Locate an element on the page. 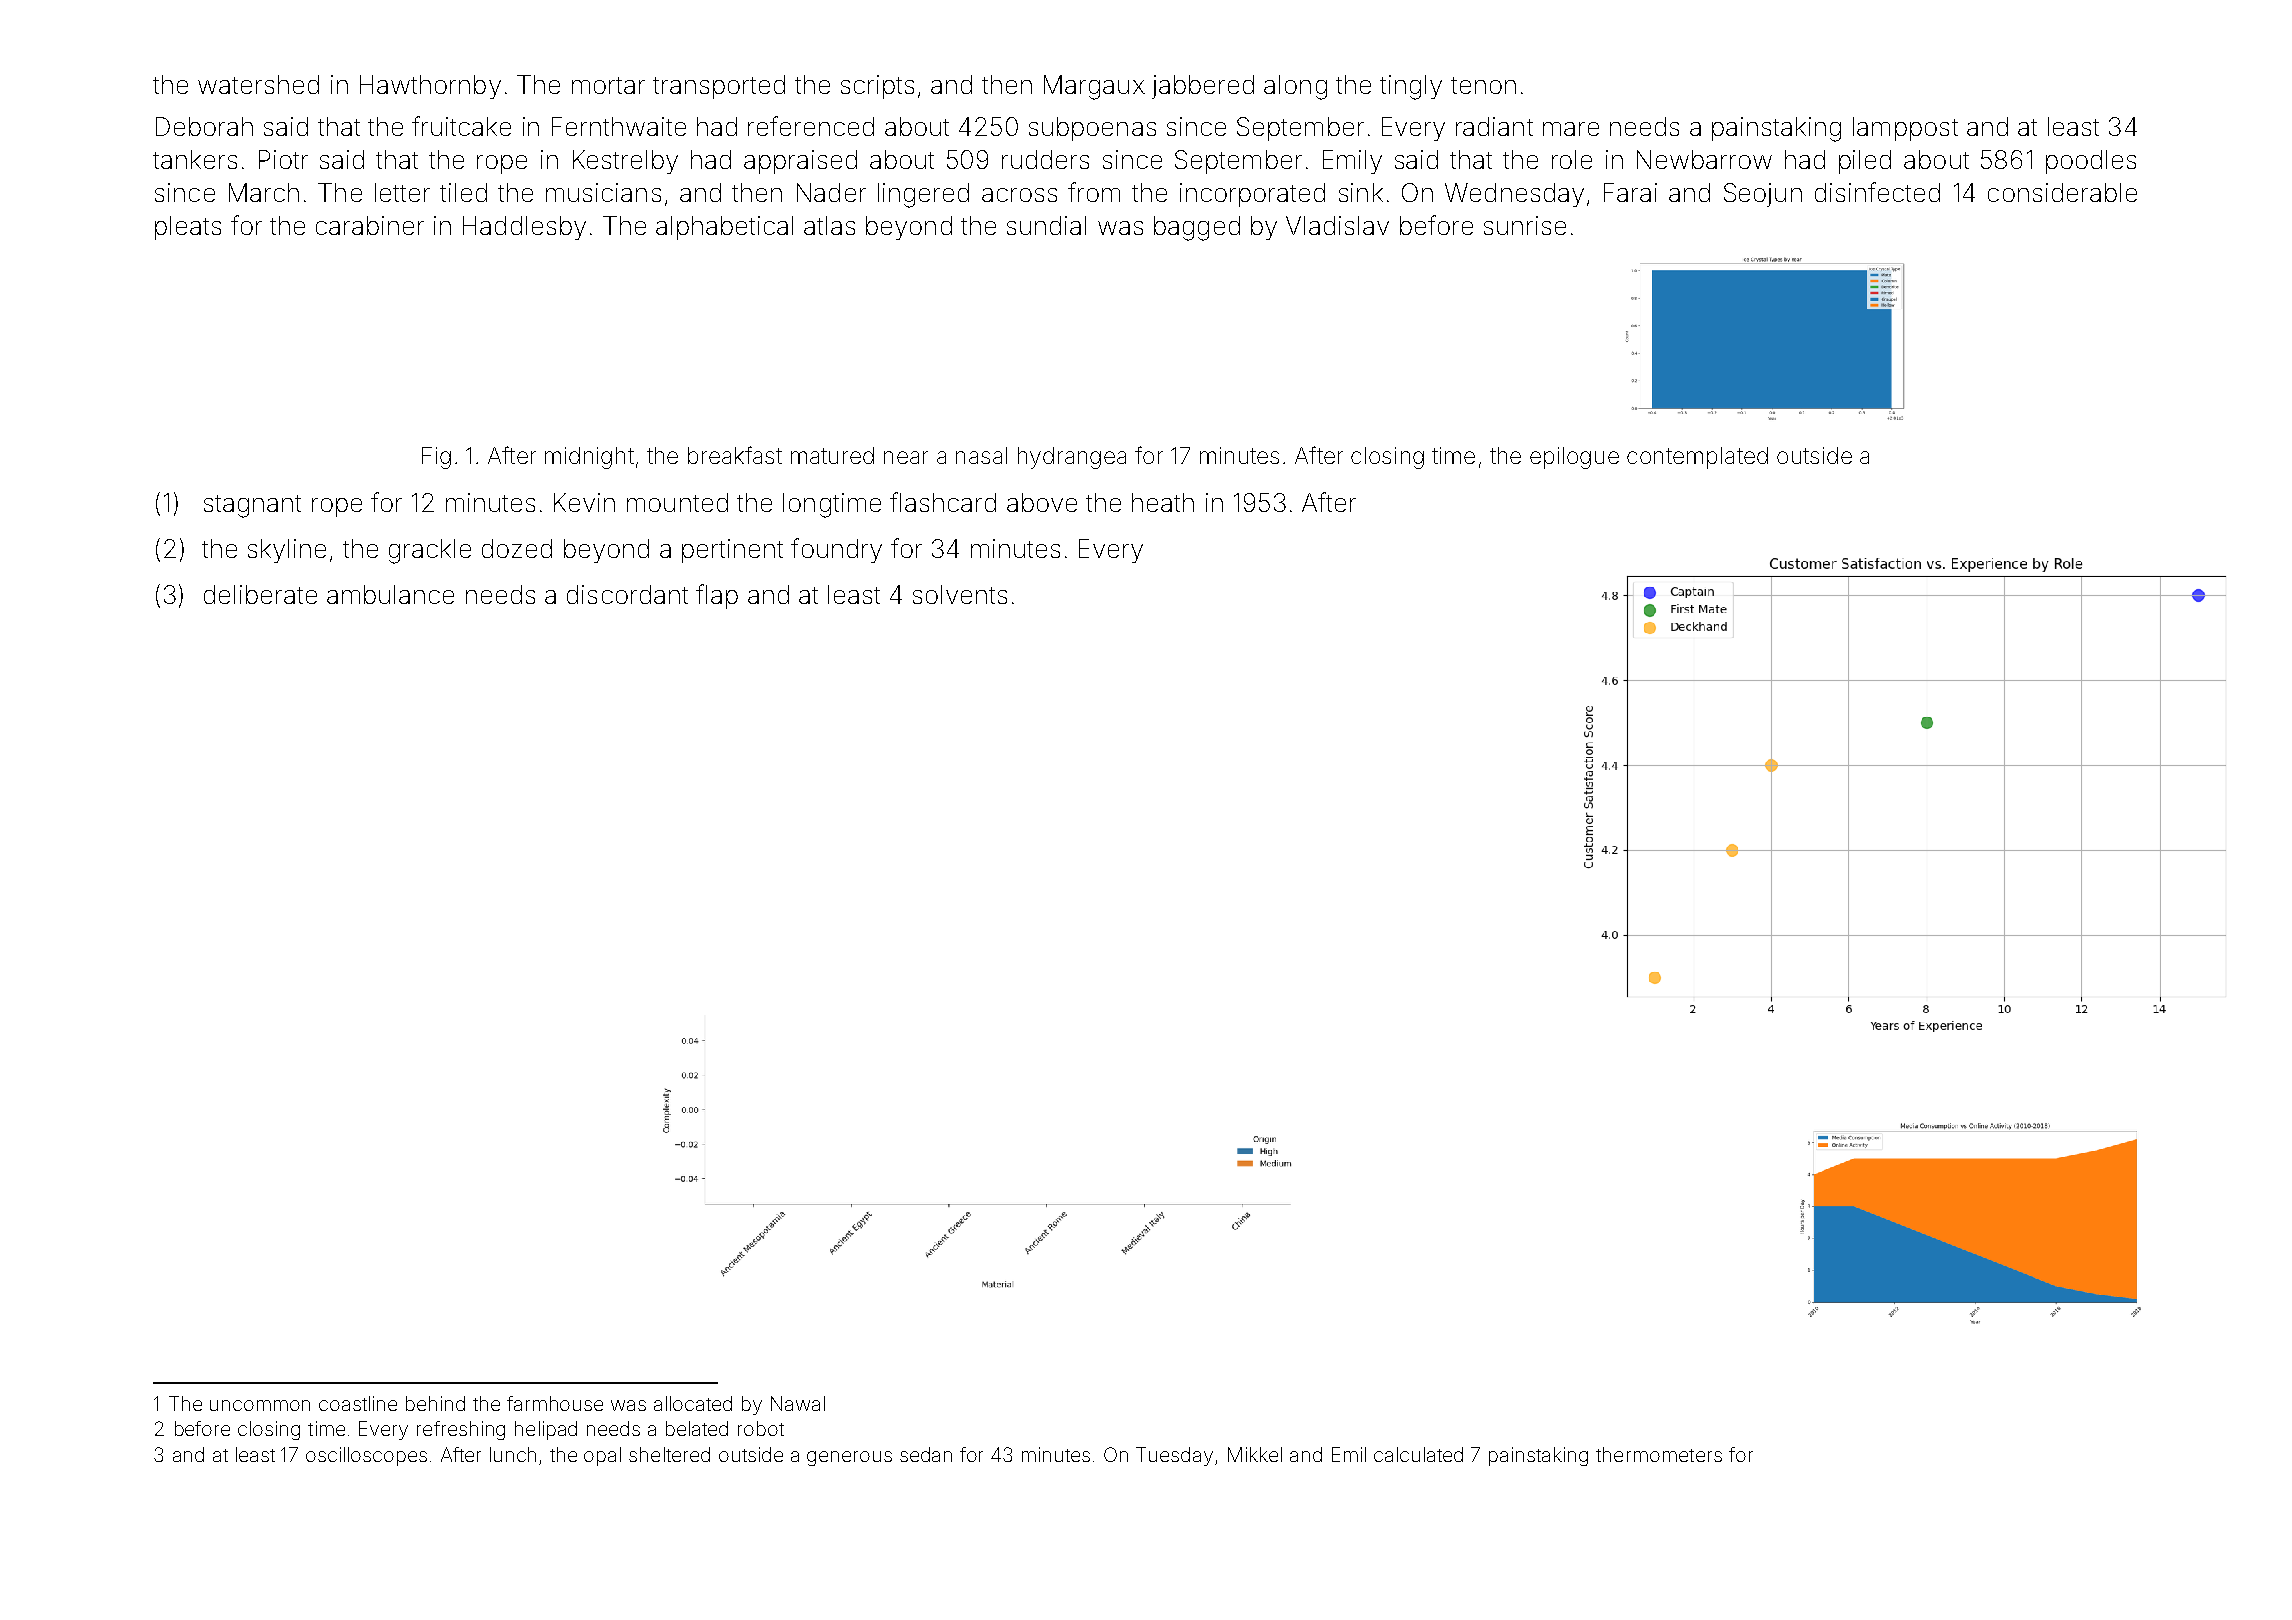 This document has height=1620, width=2292. sink is located at coordinates (1361, 192).
